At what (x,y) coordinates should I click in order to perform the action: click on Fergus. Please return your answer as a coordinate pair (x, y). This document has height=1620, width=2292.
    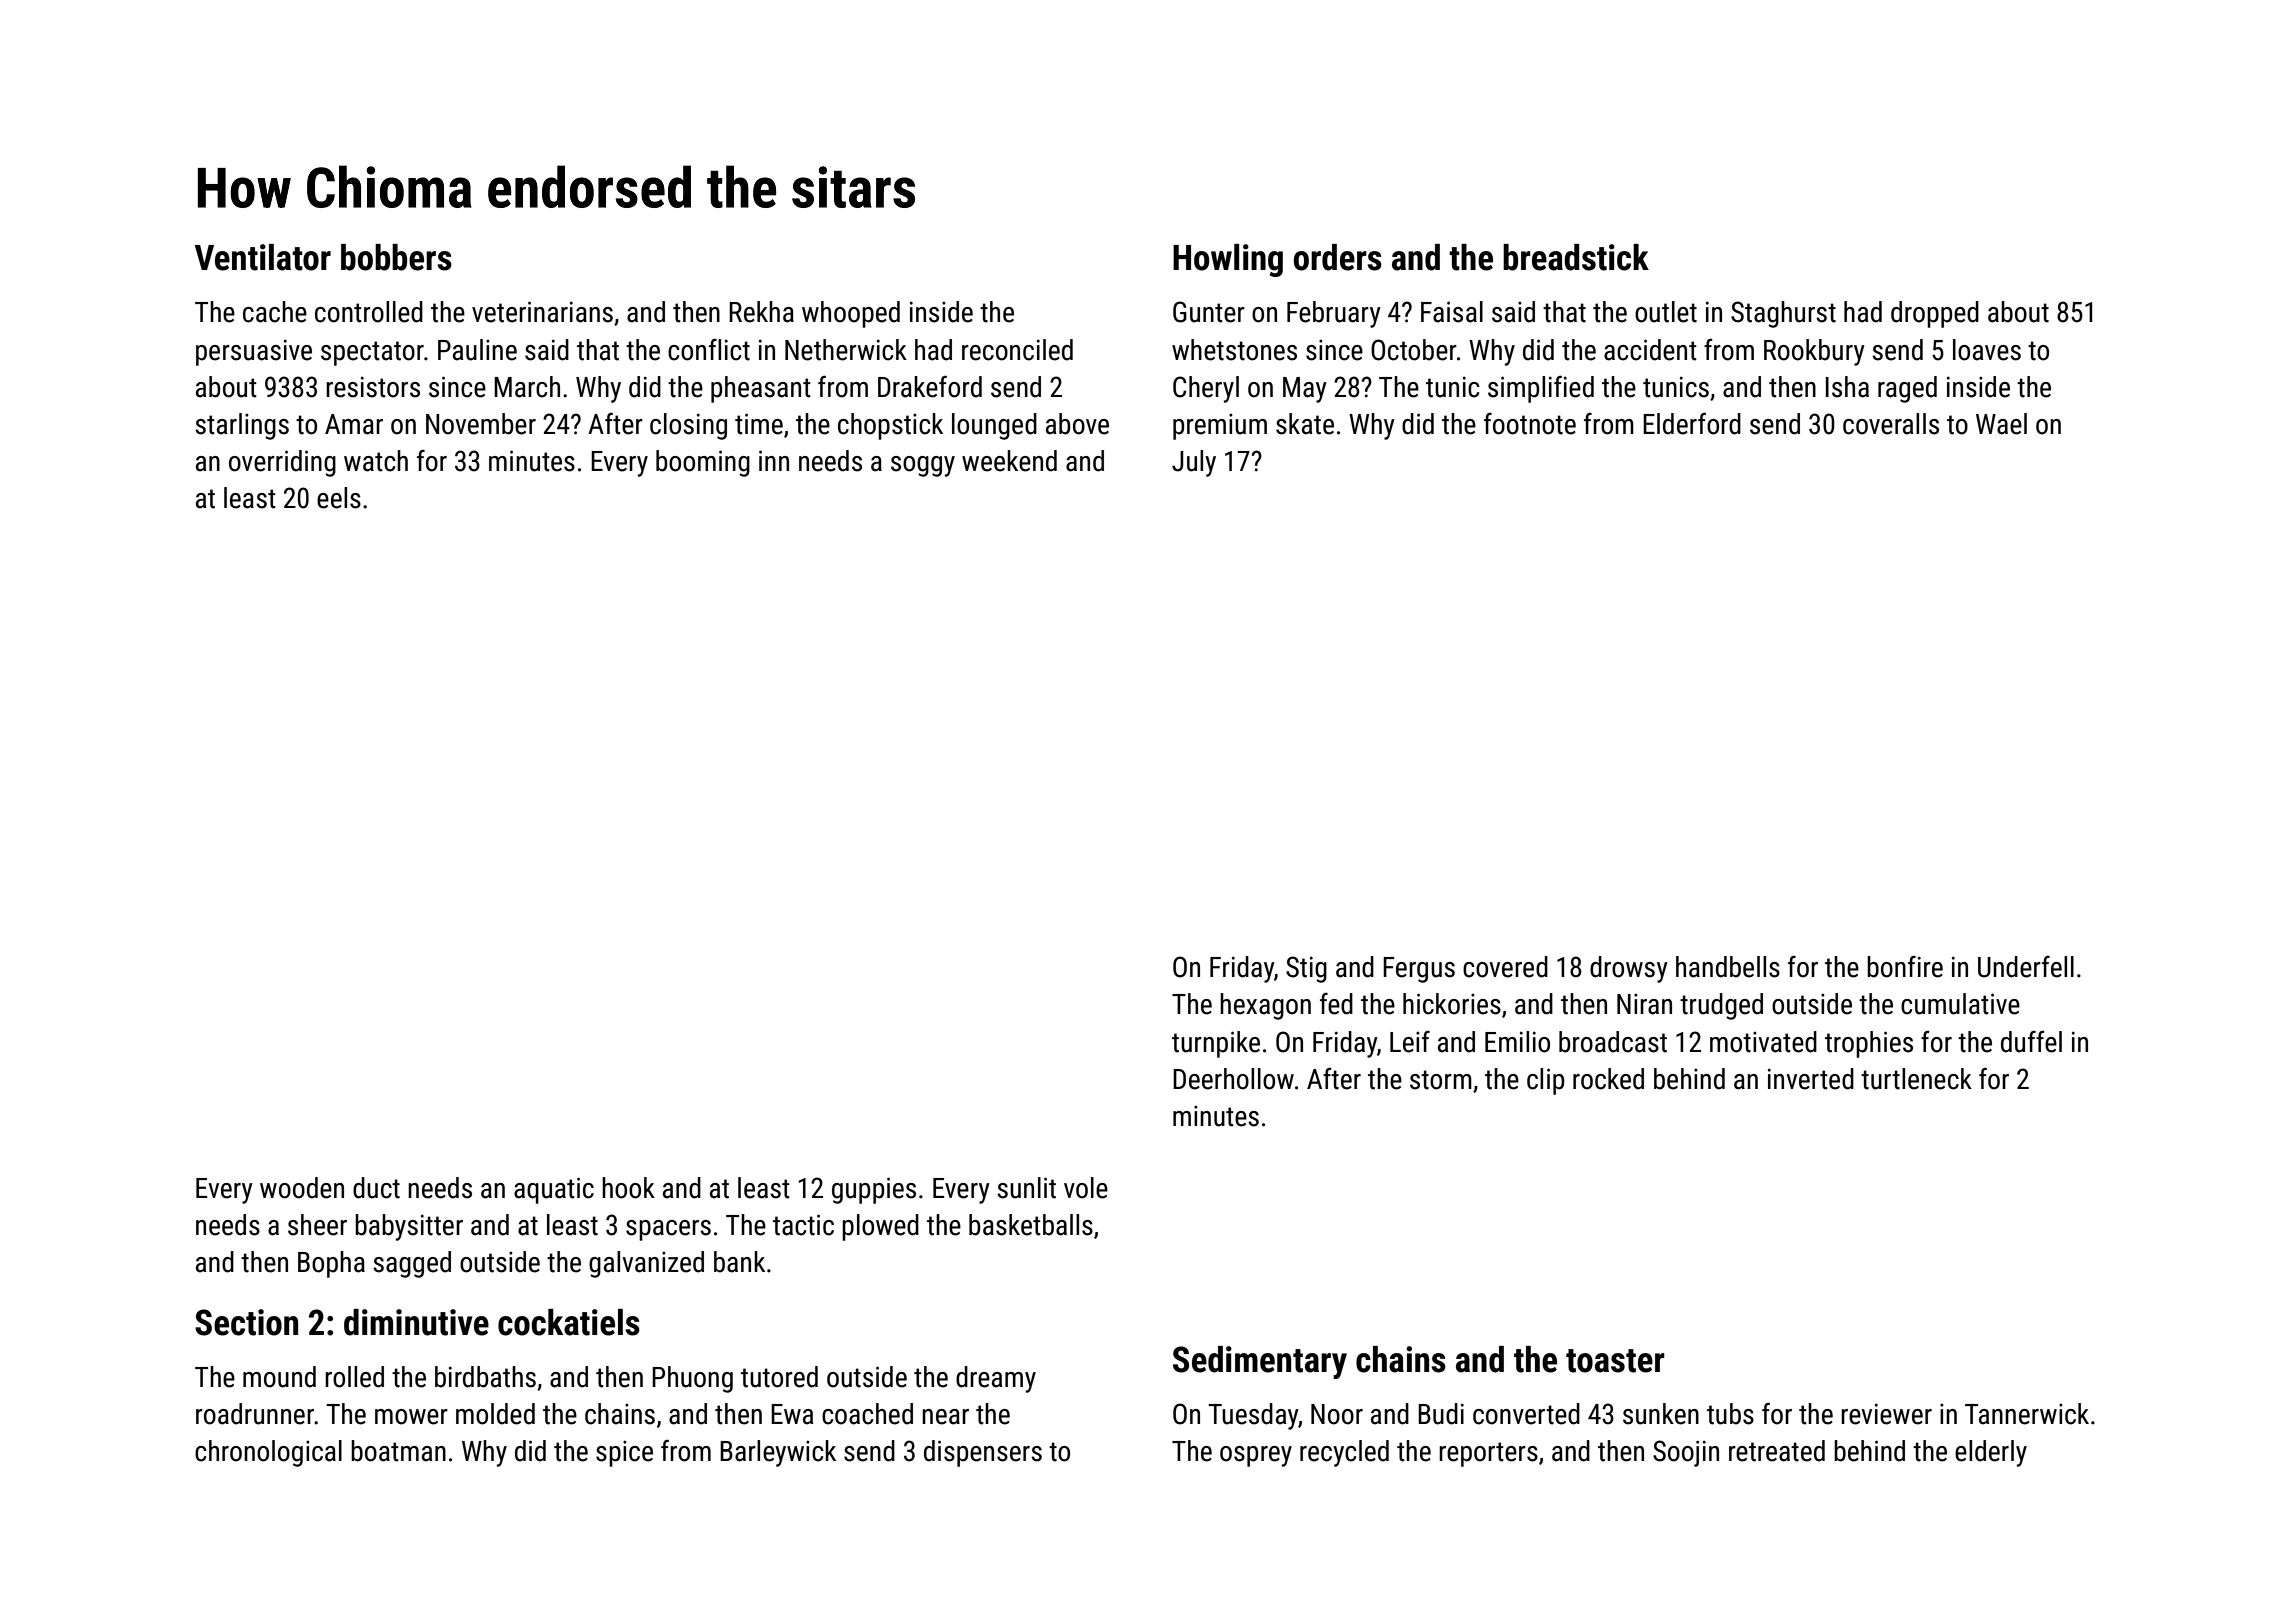
    Looking at the image, I should click on (1419, 970).
